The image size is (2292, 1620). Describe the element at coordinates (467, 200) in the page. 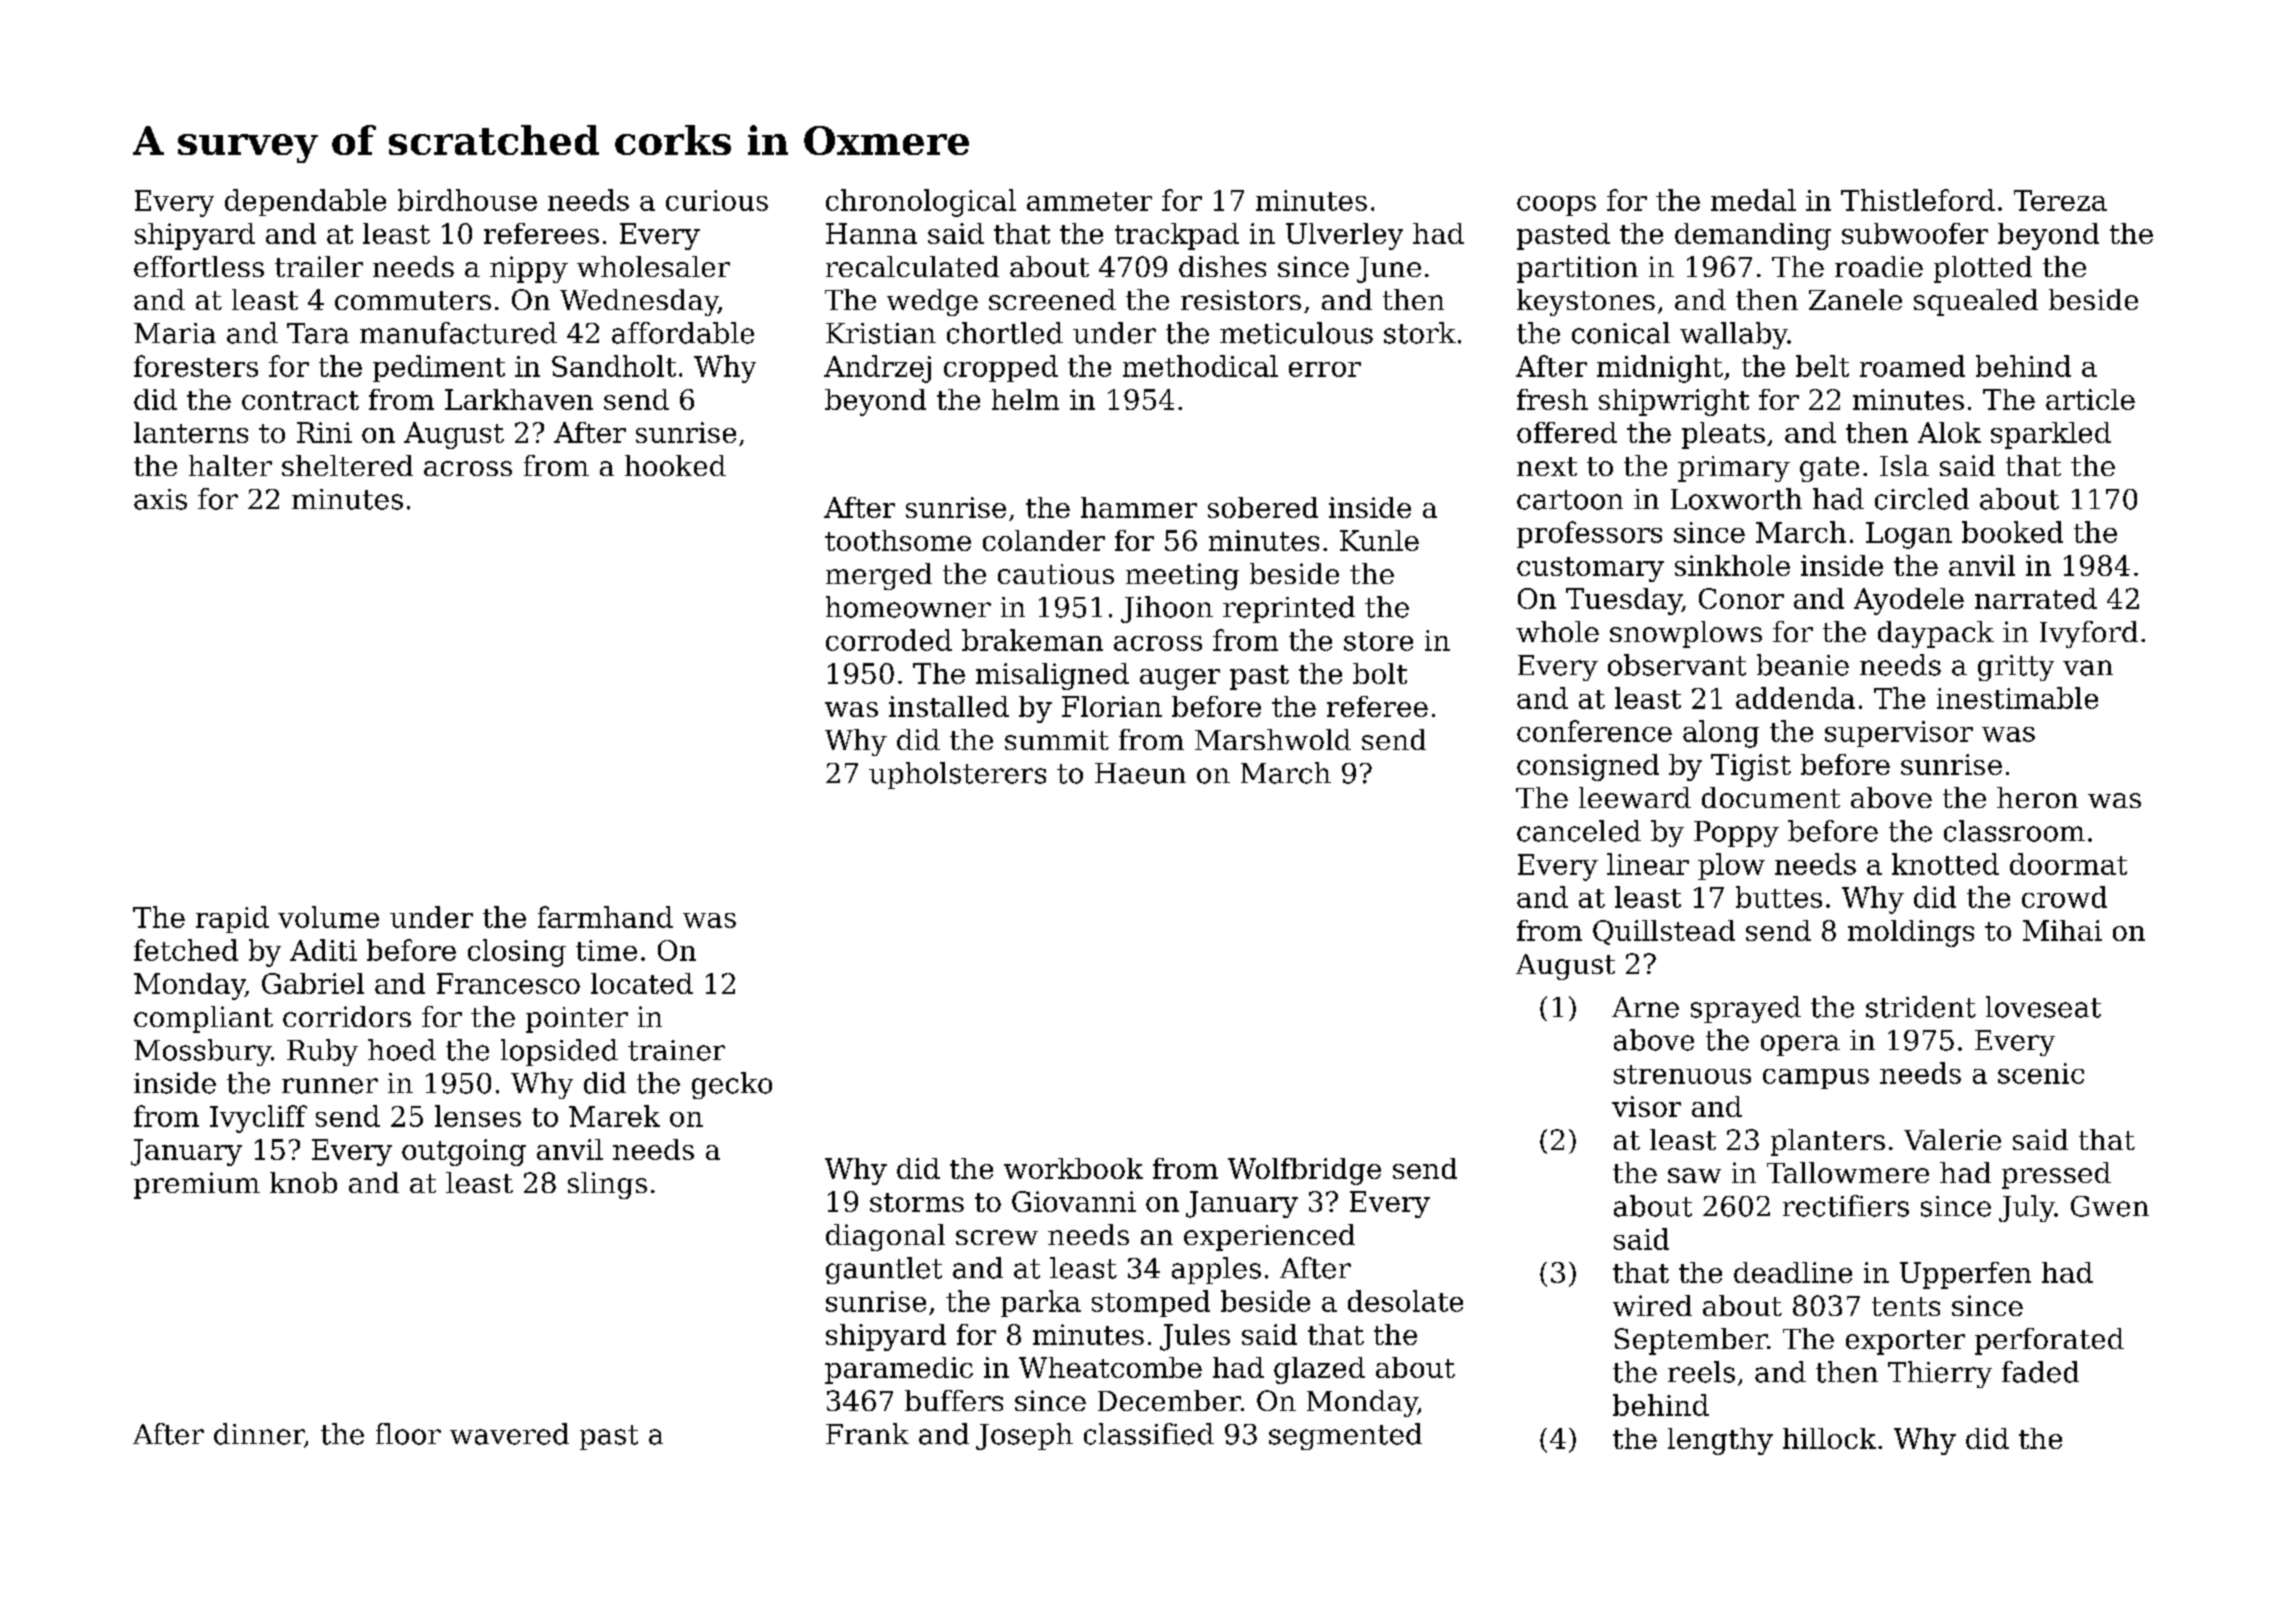

I see `birdhouse` at that location.
